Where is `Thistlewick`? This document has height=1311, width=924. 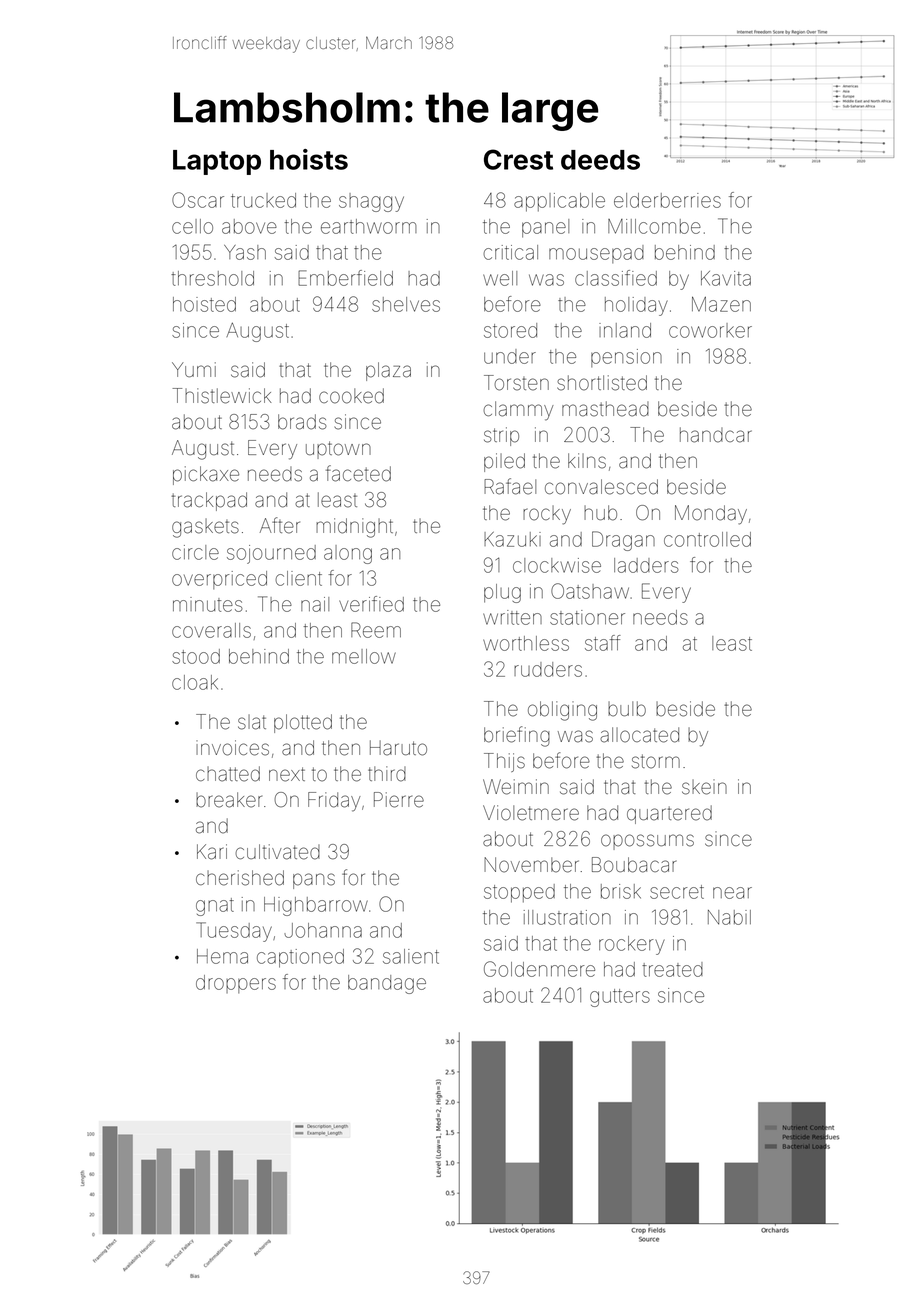
Thistlewick is located at coordinates (222, 396).
